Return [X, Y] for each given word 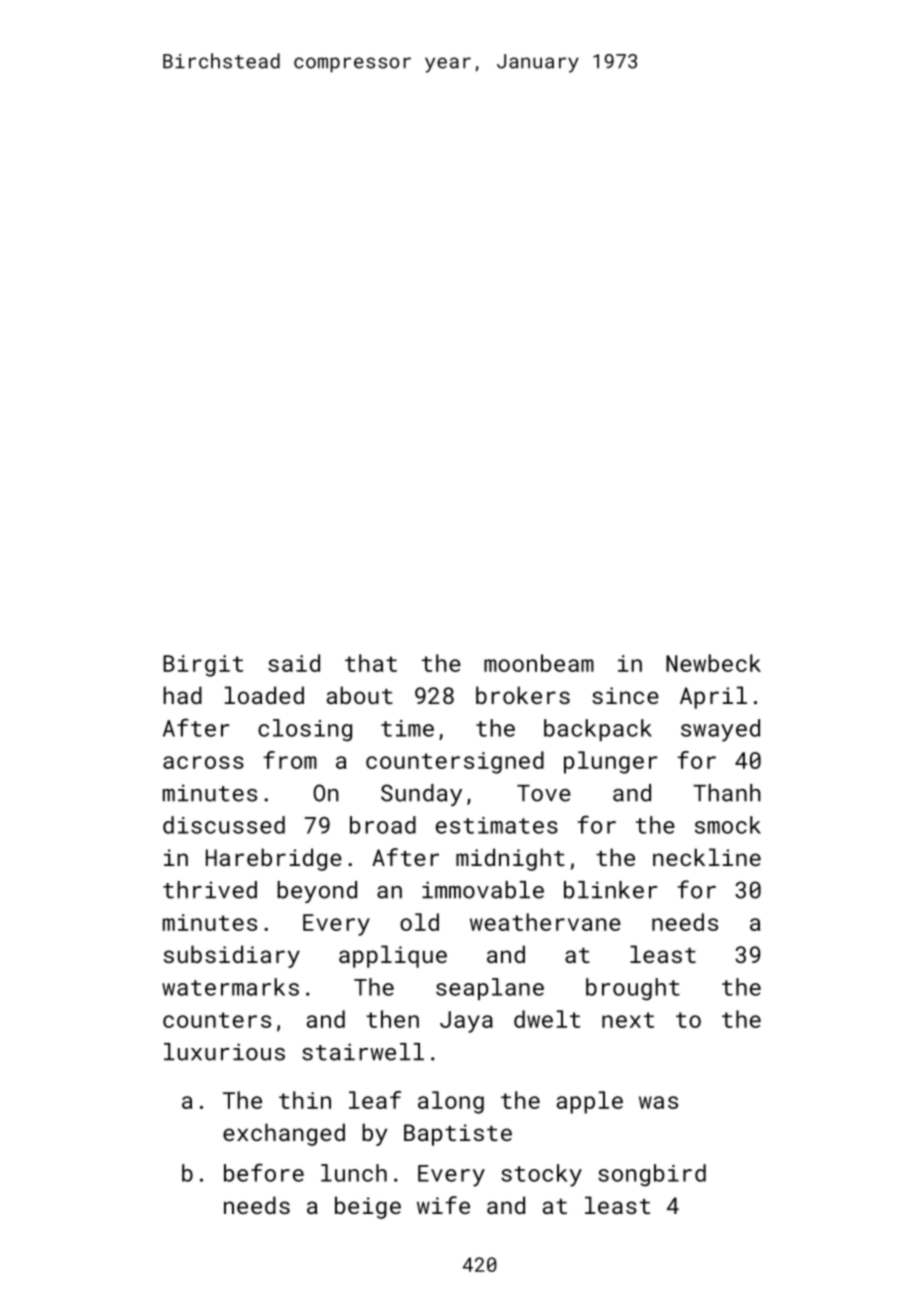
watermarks [230, 987]
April [713, 697]
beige [368, 1207]
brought [633, 989]
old [419, 922]
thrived [210, 890]
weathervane [545, 922]
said [294, 663]
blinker [611, 890]
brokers [523, 695]
